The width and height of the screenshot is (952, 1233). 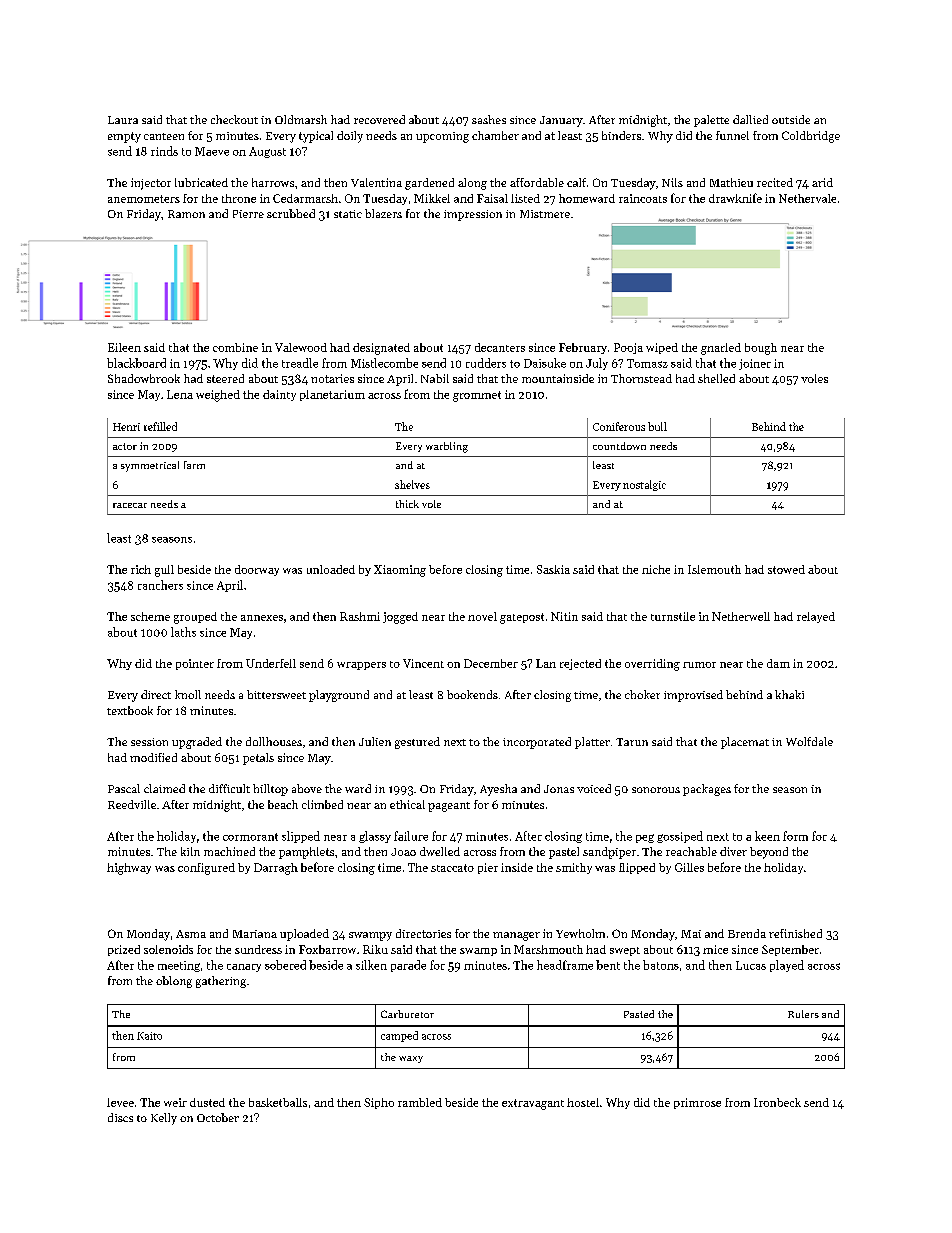 I want to click on Oldmarsh, so click(x=301, y=119).
